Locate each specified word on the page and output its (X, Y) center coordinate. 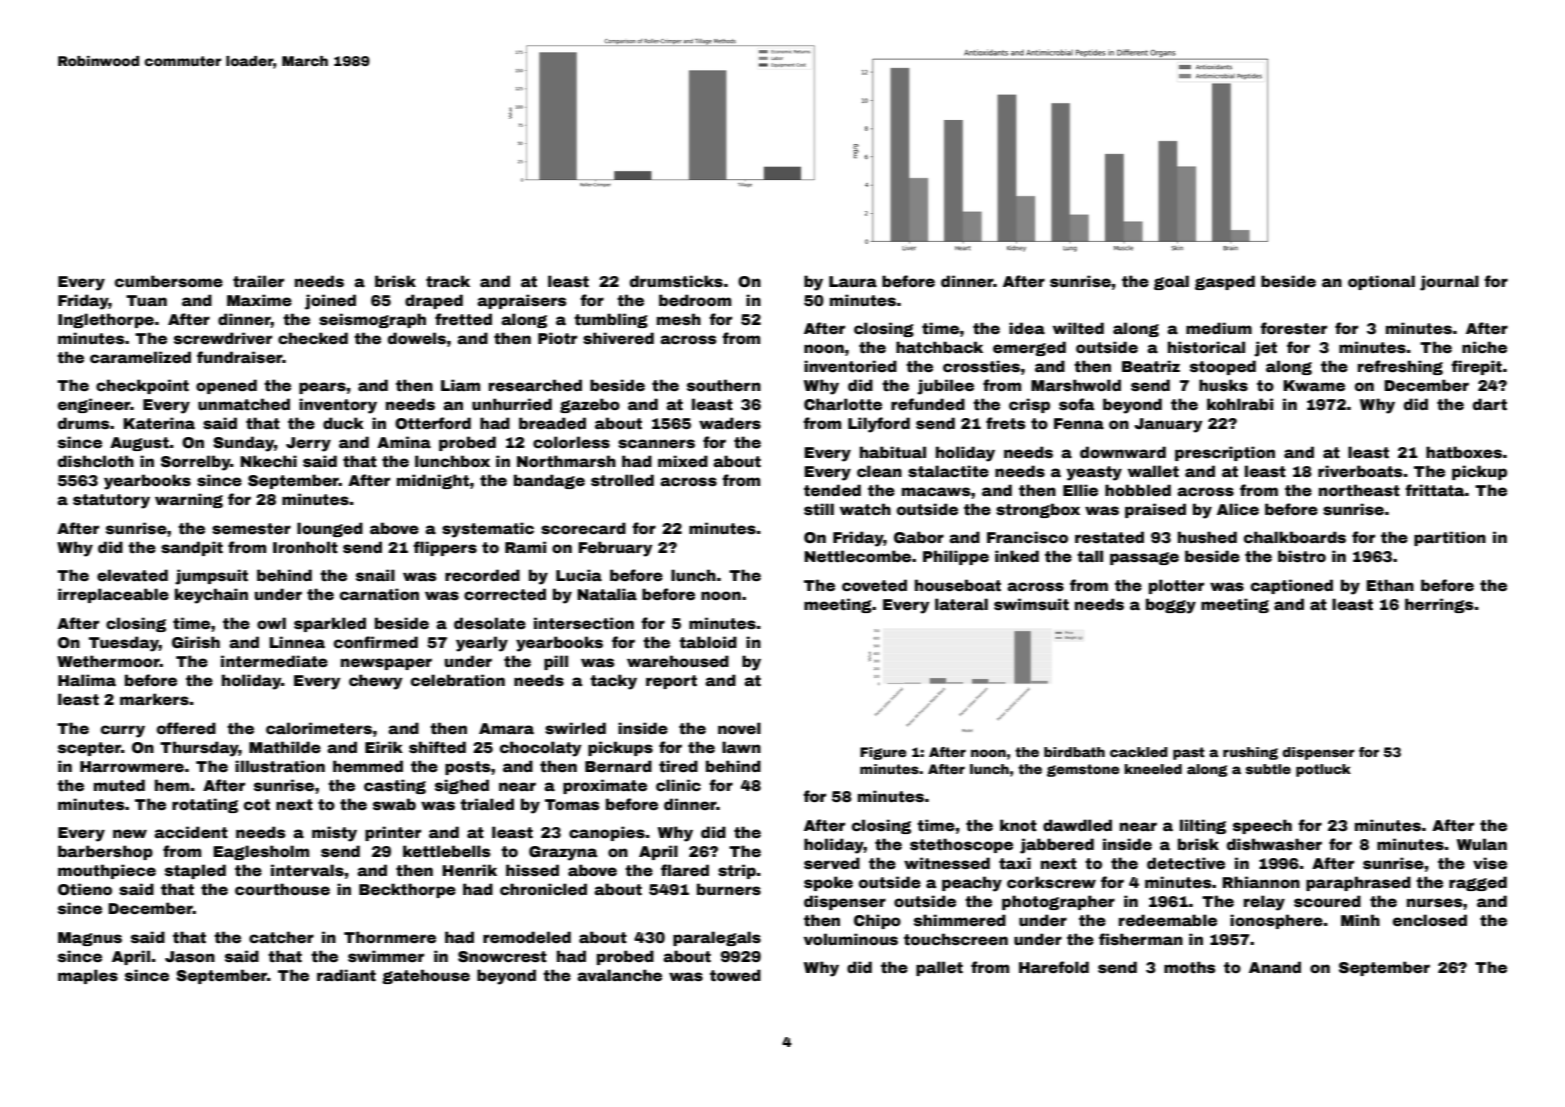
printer (393, 833)
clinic (678, 785)
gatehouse (426, 976)
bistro (1302, 556)
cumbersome (169, 281)
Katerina (159, 423)
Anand (1275, 967)
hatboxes (1464, 452)
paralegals (717, 938)
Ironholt (305, 547)
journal (1449, 283)
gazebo (590, 405)
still (819, 509)
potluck (1323, 770)
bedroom (695, 300)
